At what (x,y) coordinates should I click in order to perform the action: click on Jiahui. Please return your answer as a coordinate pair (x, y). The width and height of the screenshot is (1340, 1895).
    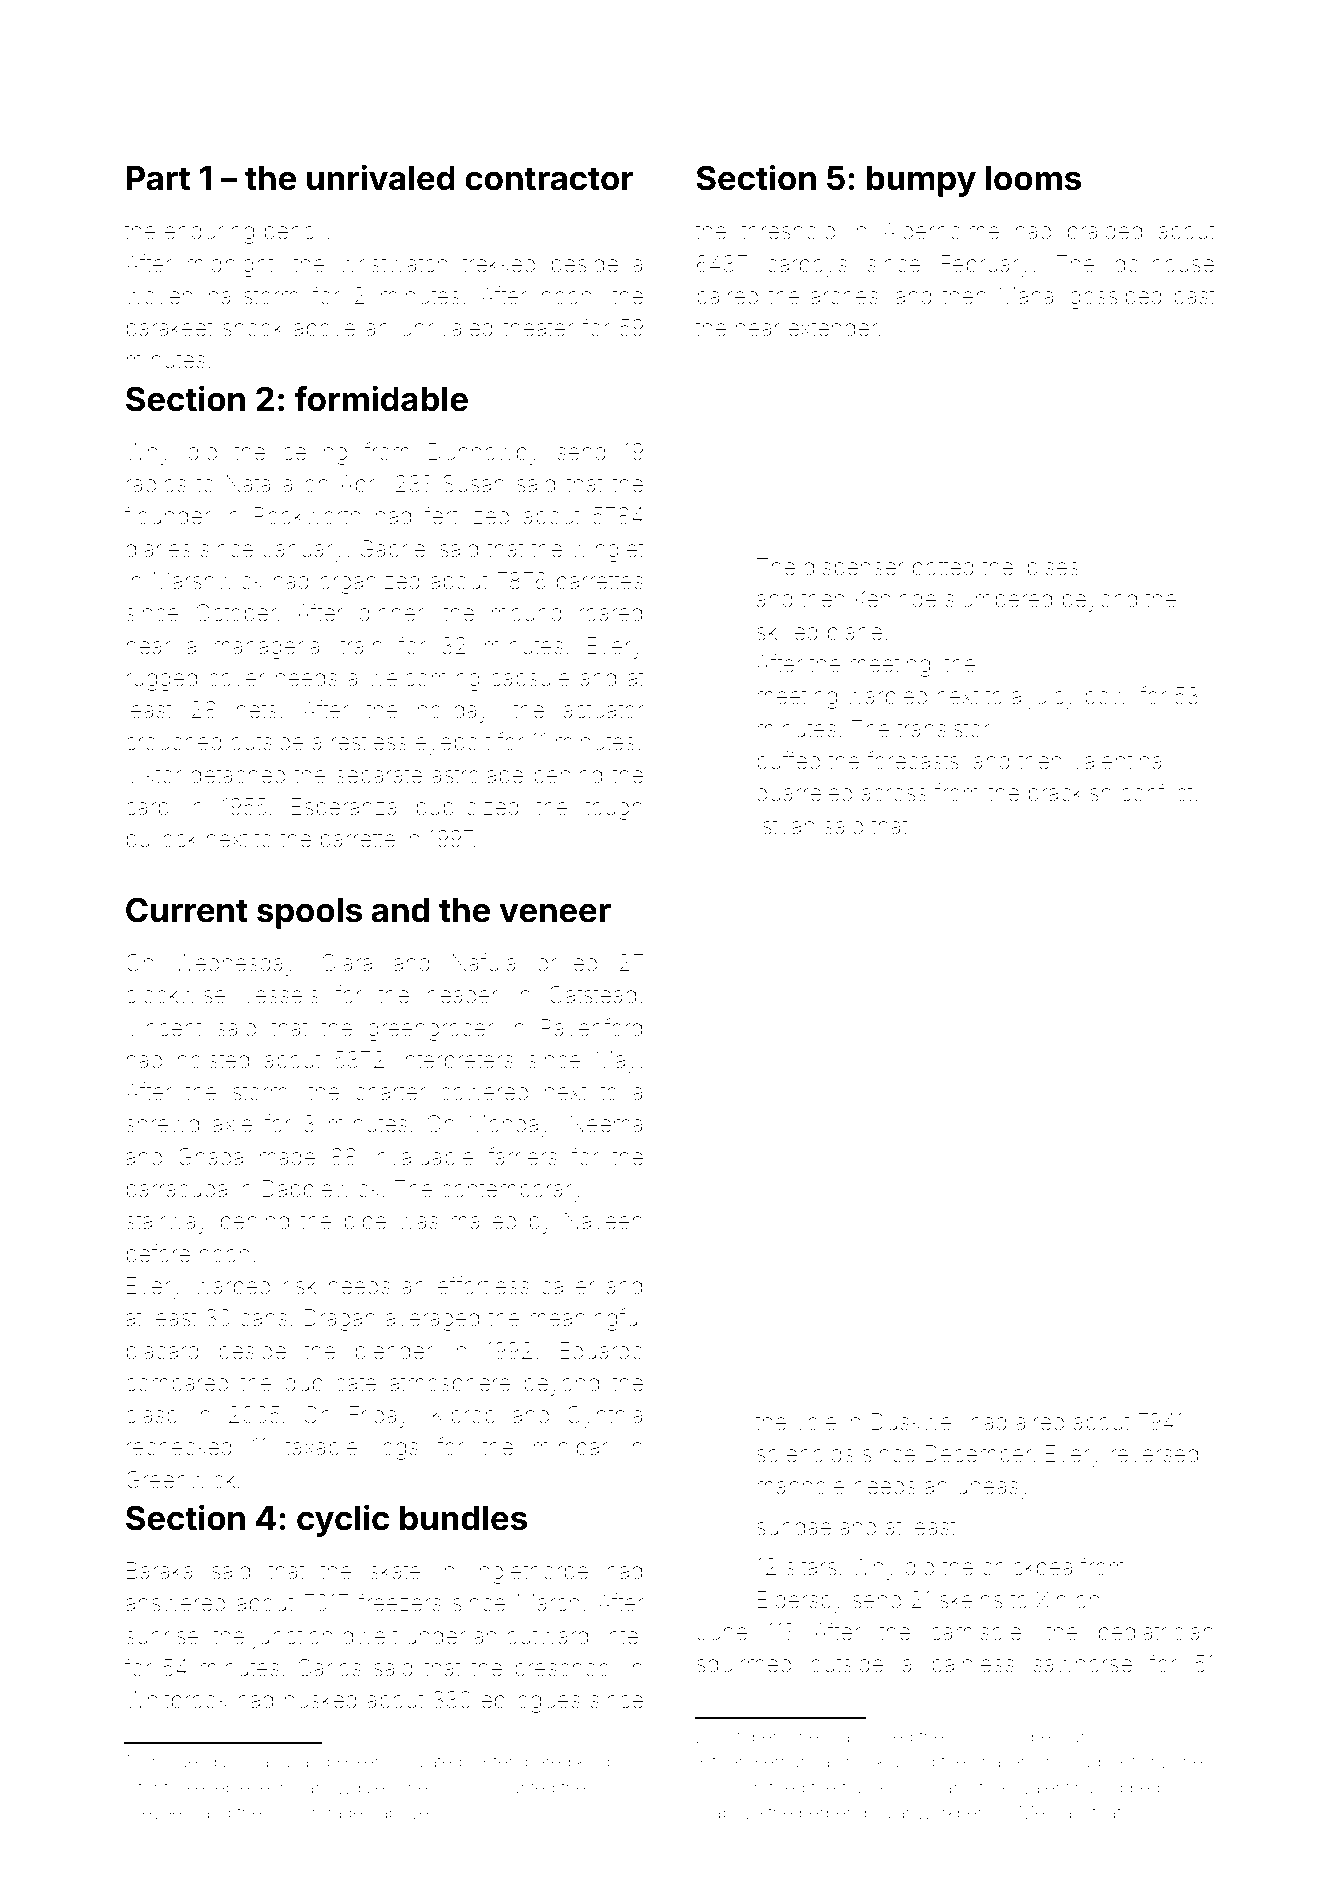
    Looking at the image, I should click on (270, 1761).
